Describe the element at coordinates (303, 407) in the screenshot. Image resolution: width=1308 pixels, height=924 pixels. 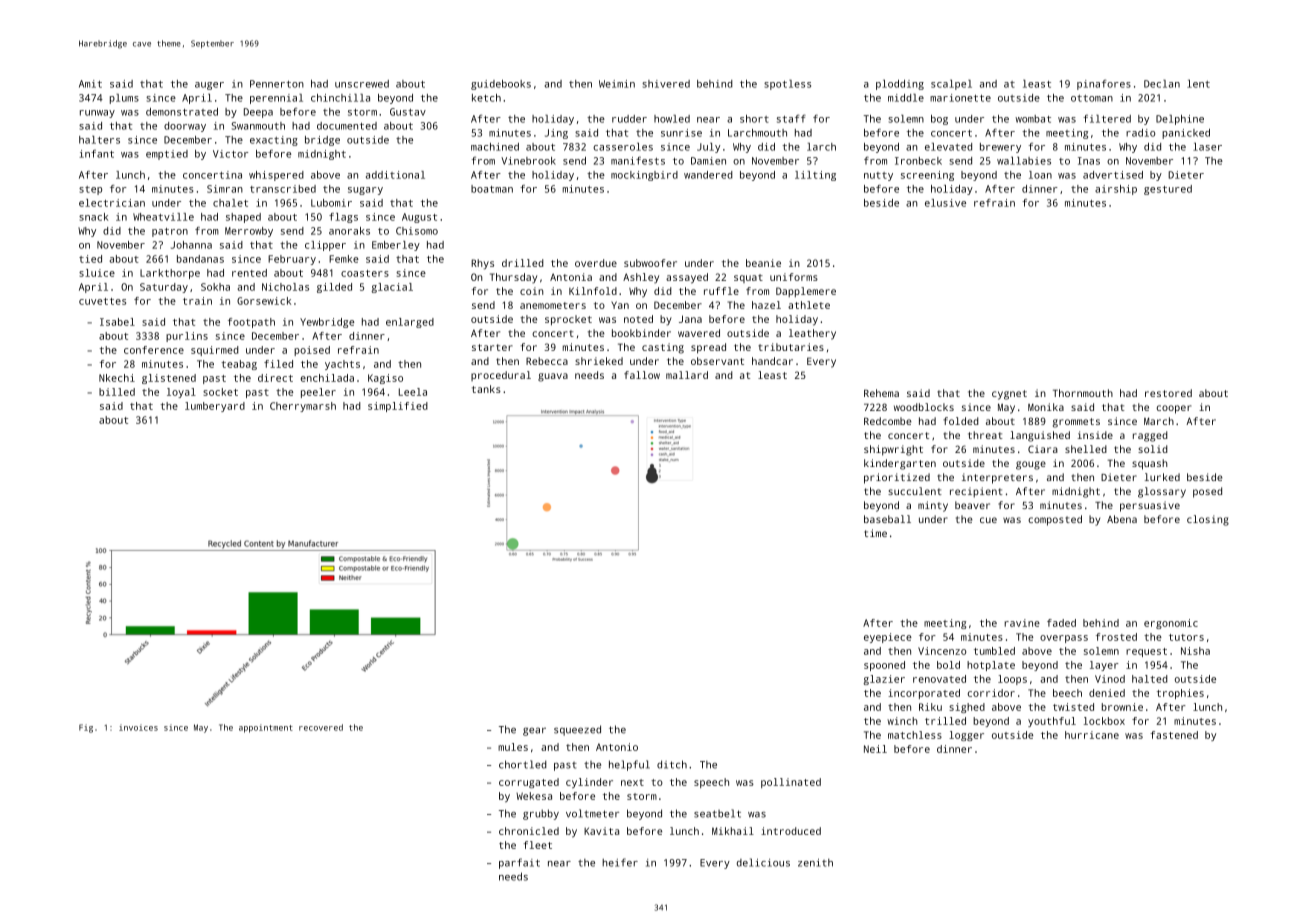
I see `Cherrymarsh` at that location.
